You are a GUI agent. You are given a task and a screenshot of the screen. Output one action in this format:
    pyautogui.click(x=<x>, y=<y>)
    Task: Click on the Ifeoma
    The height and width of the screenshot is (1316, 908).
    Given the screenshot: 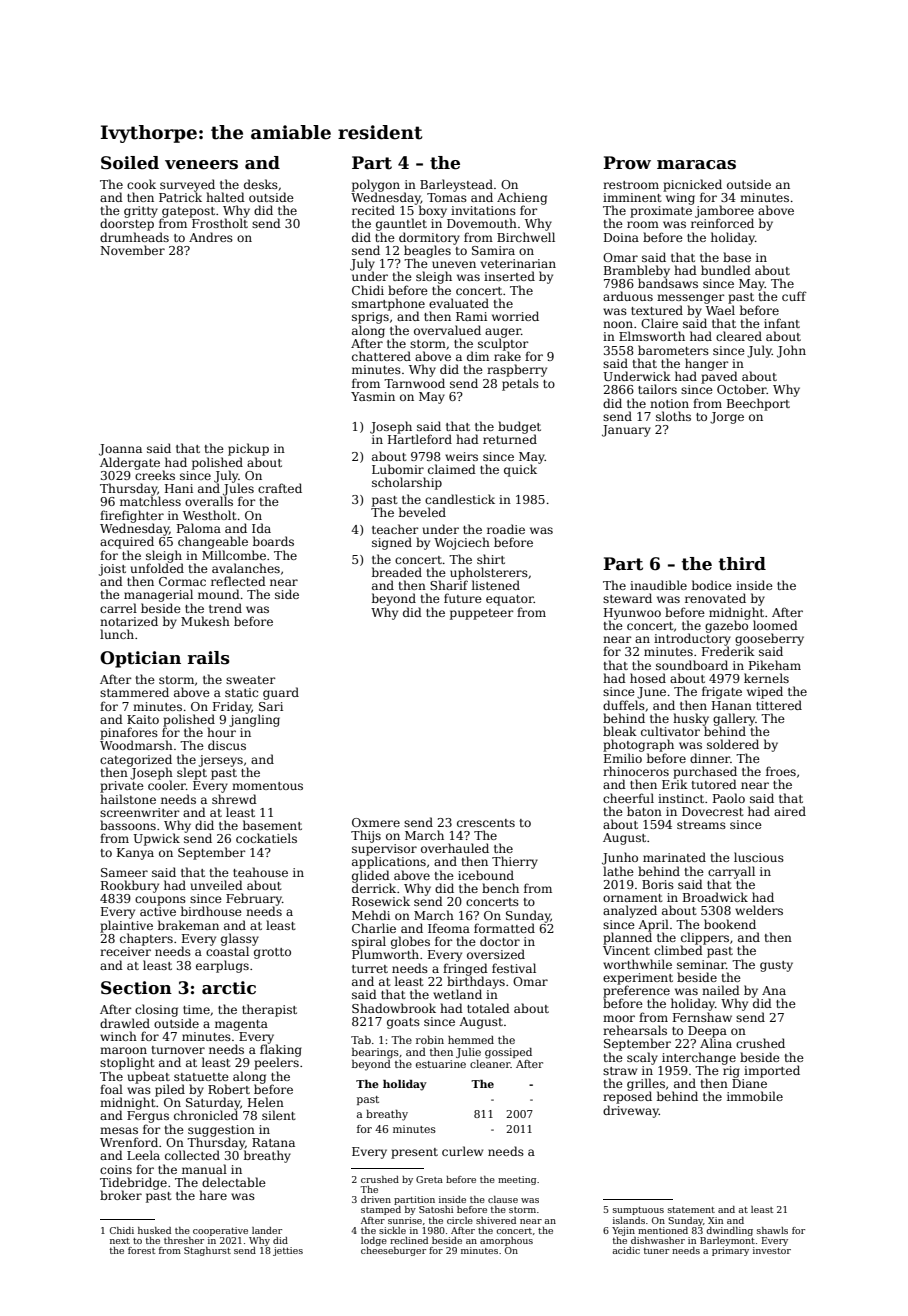 What is the action you would take?
    pyautogui.click(x=449, y=928)
